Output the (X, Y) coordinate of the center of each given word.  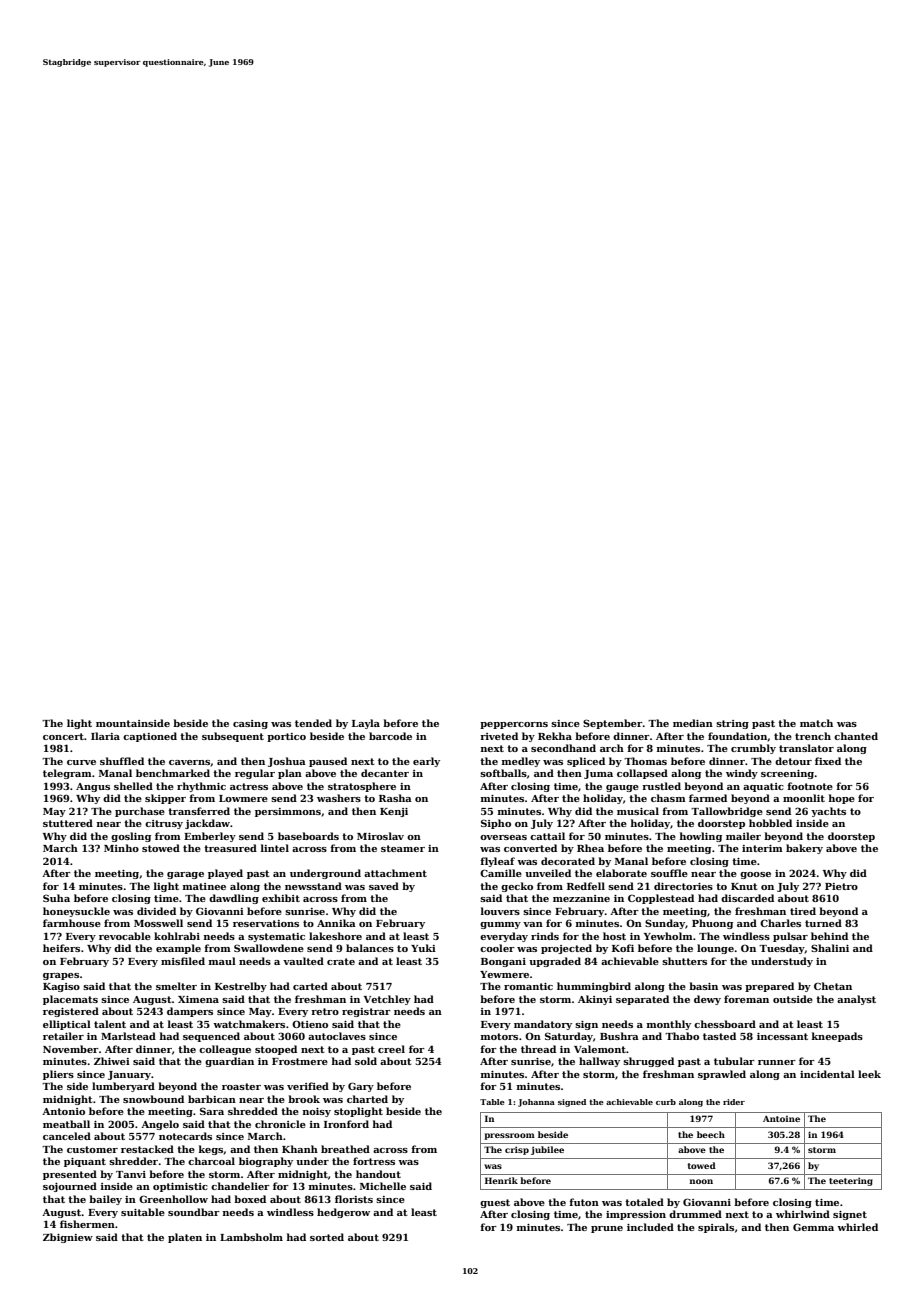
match (816, 723)
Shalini (830, 948)
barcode (390, 736)
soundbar (194, 1212)
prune (607, 1229)
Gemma (813, 1227)
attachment (395, 873)
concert (63, 736)
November (71, 1049)
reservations (266, 923)
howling (701, 837)
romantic (528, 986)
